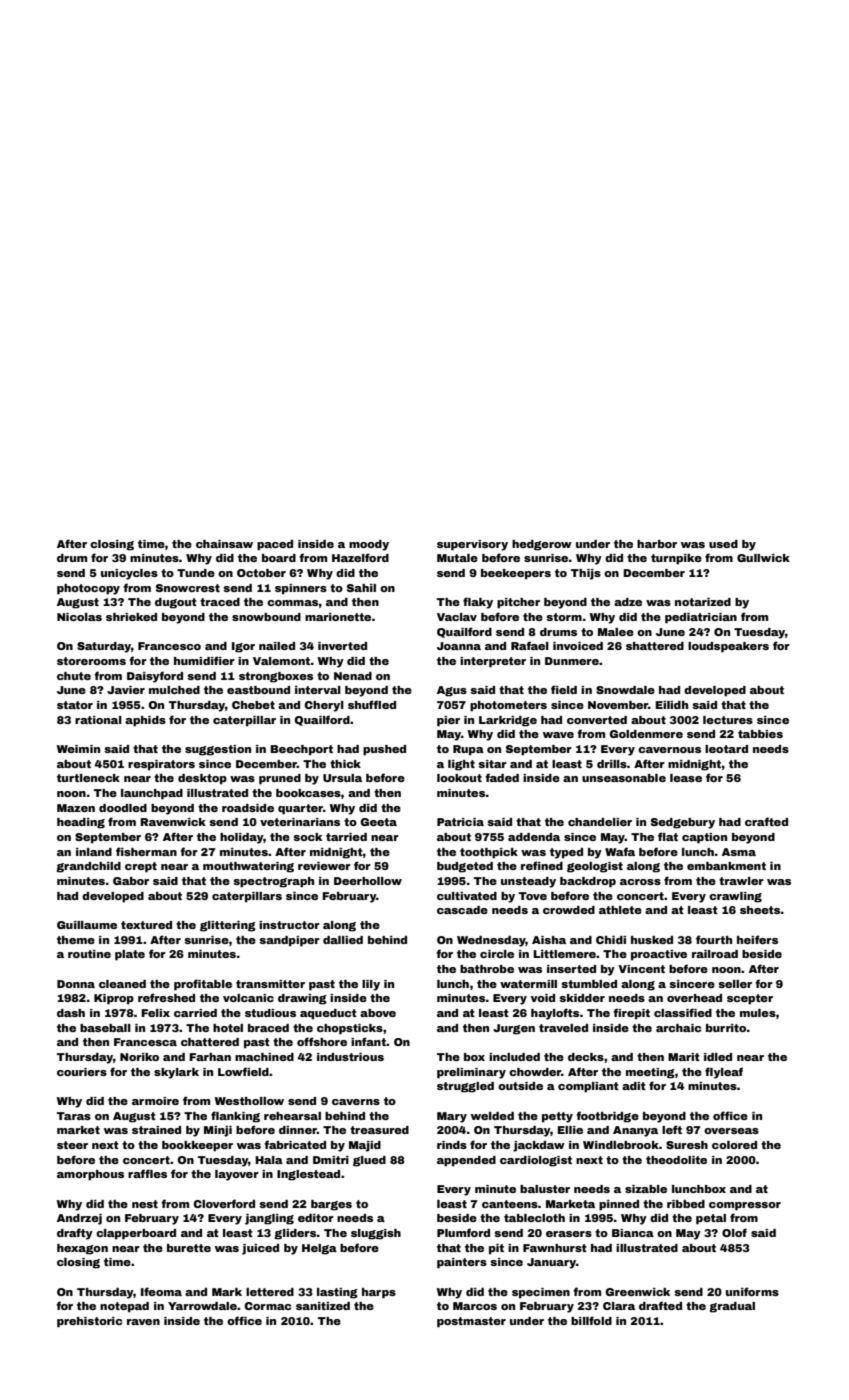 The width and height of the screenshot is (849, 1400). What do you see at coordinates (345, 764) in the screenshot?
I see `thick` at bounding box center [345, 764].
